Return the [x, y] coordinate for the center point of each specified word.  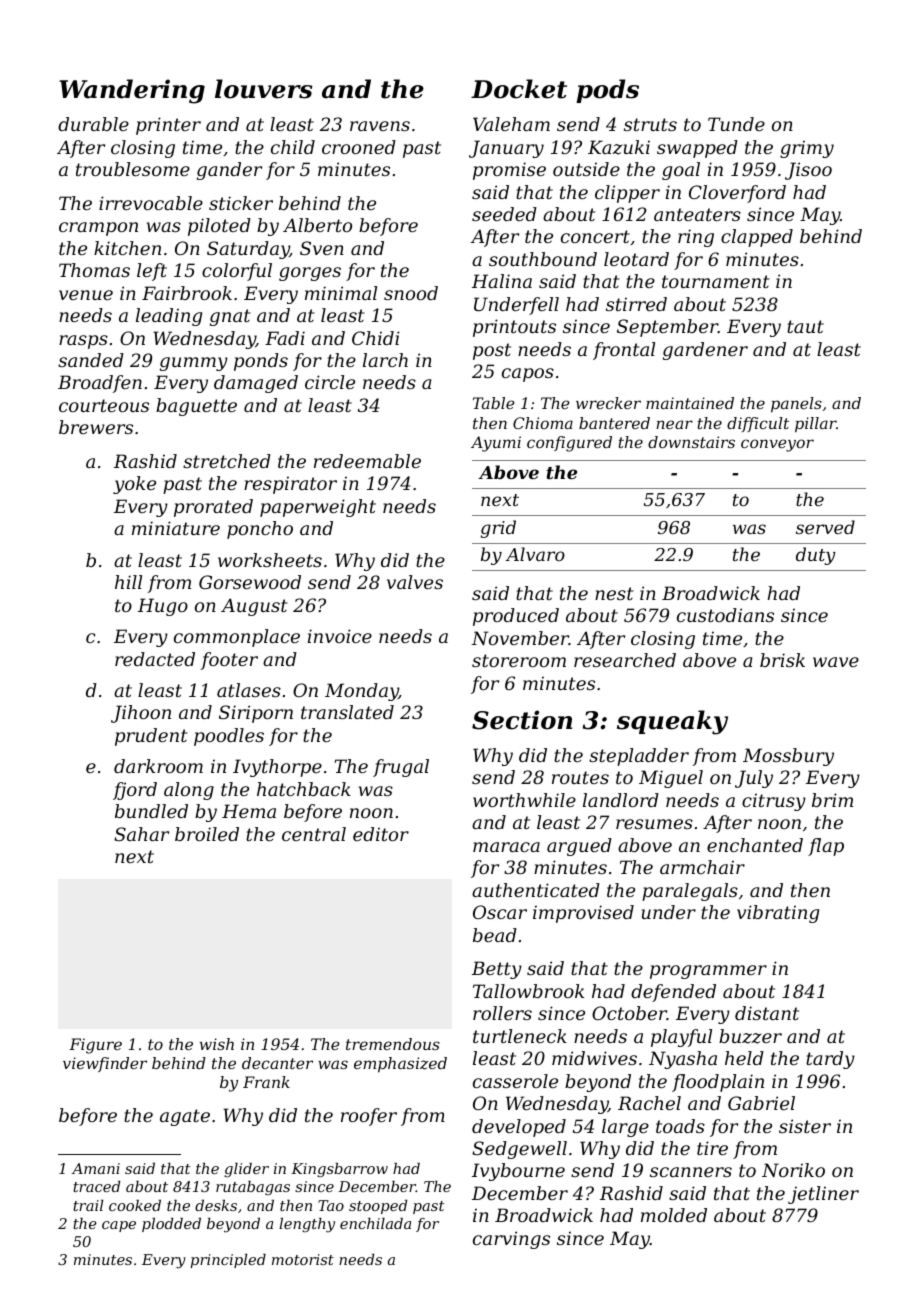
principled [228, 1261]
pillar [815, 425]
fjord [135, 791]
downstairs [691, 442]
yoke [134, 485]
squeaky [672, 722]
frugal [401, 768]
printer [168, 126]
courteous [104, 405]
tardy [830, 1060]
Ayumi [496, 444]
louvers [264, 89]
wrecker [608, 403]
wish [217, 1044]
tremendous [393, 1044]
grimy [807, 149]
